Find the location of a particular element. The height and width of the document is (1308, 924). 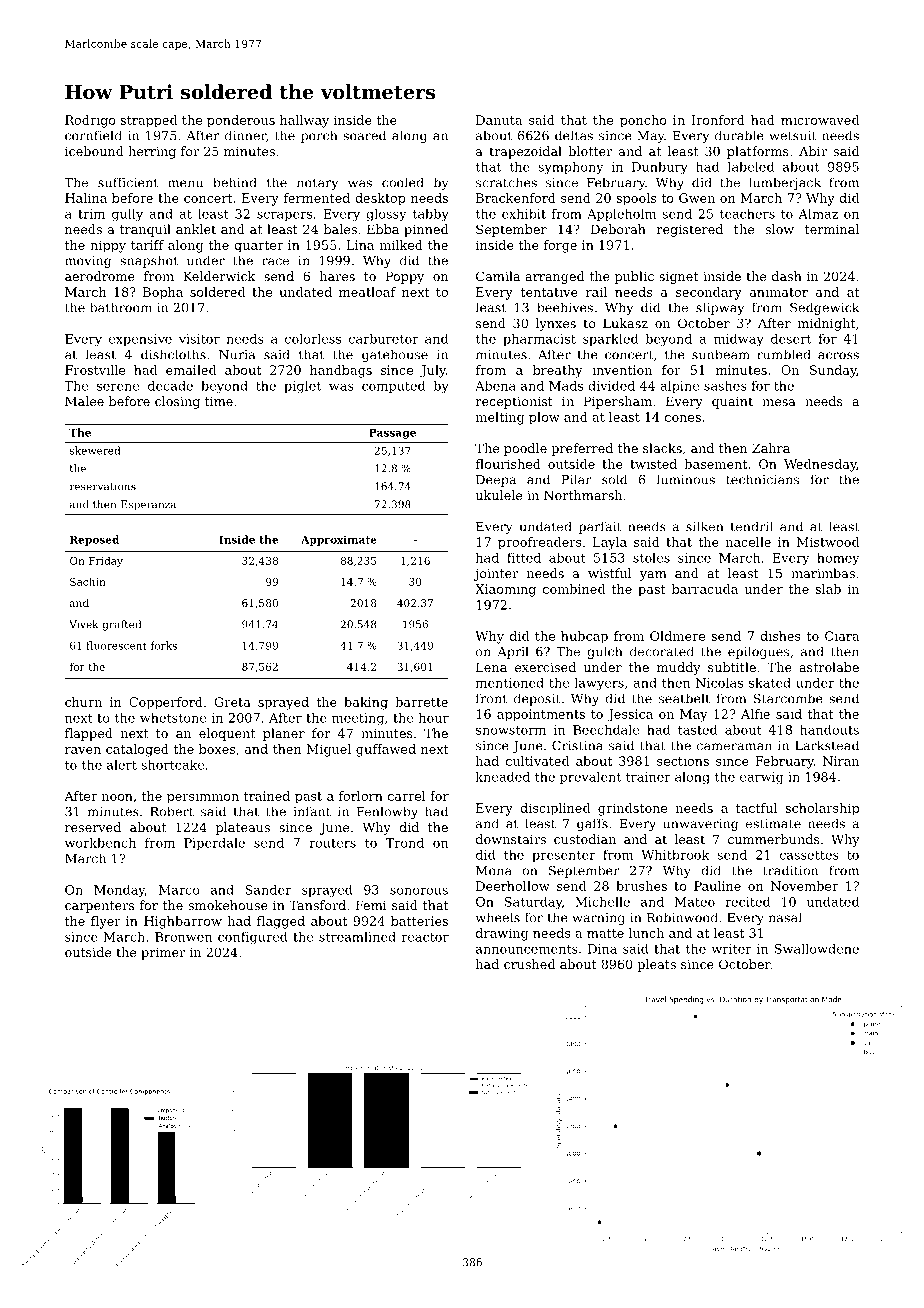

batteries is located at coordinates (419, 921).
